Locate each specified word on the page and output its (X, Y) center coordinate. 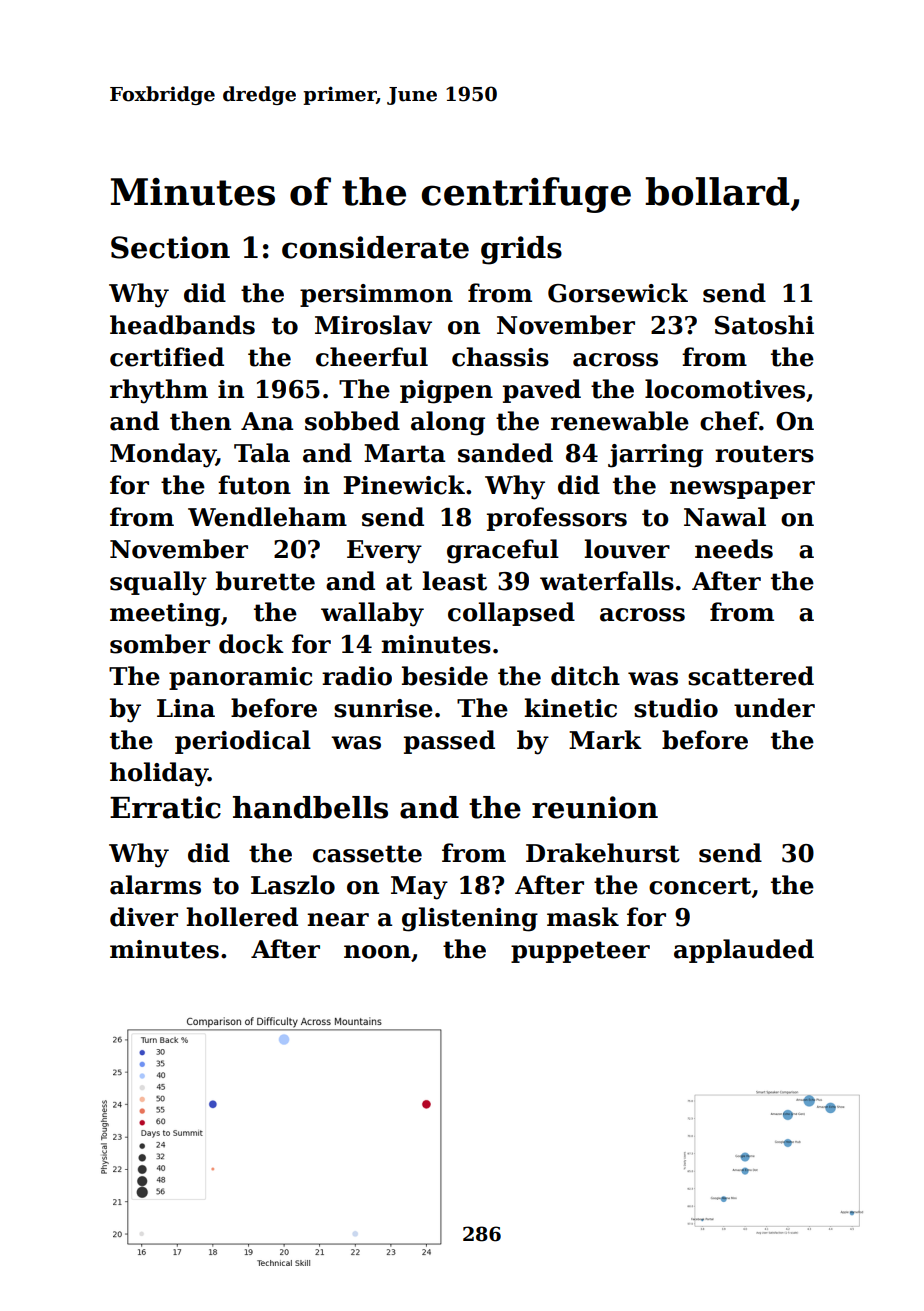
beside (445, 676)
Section (170, 247)
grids (521, 250)
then (200, 421)
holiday (159, 774)
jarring (655, 456)
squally (158, 583)
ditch (585, 676)
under (774, 708)
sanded (505, 453)
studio (676, 708)
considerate (375, 247)
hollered (242, 917)
